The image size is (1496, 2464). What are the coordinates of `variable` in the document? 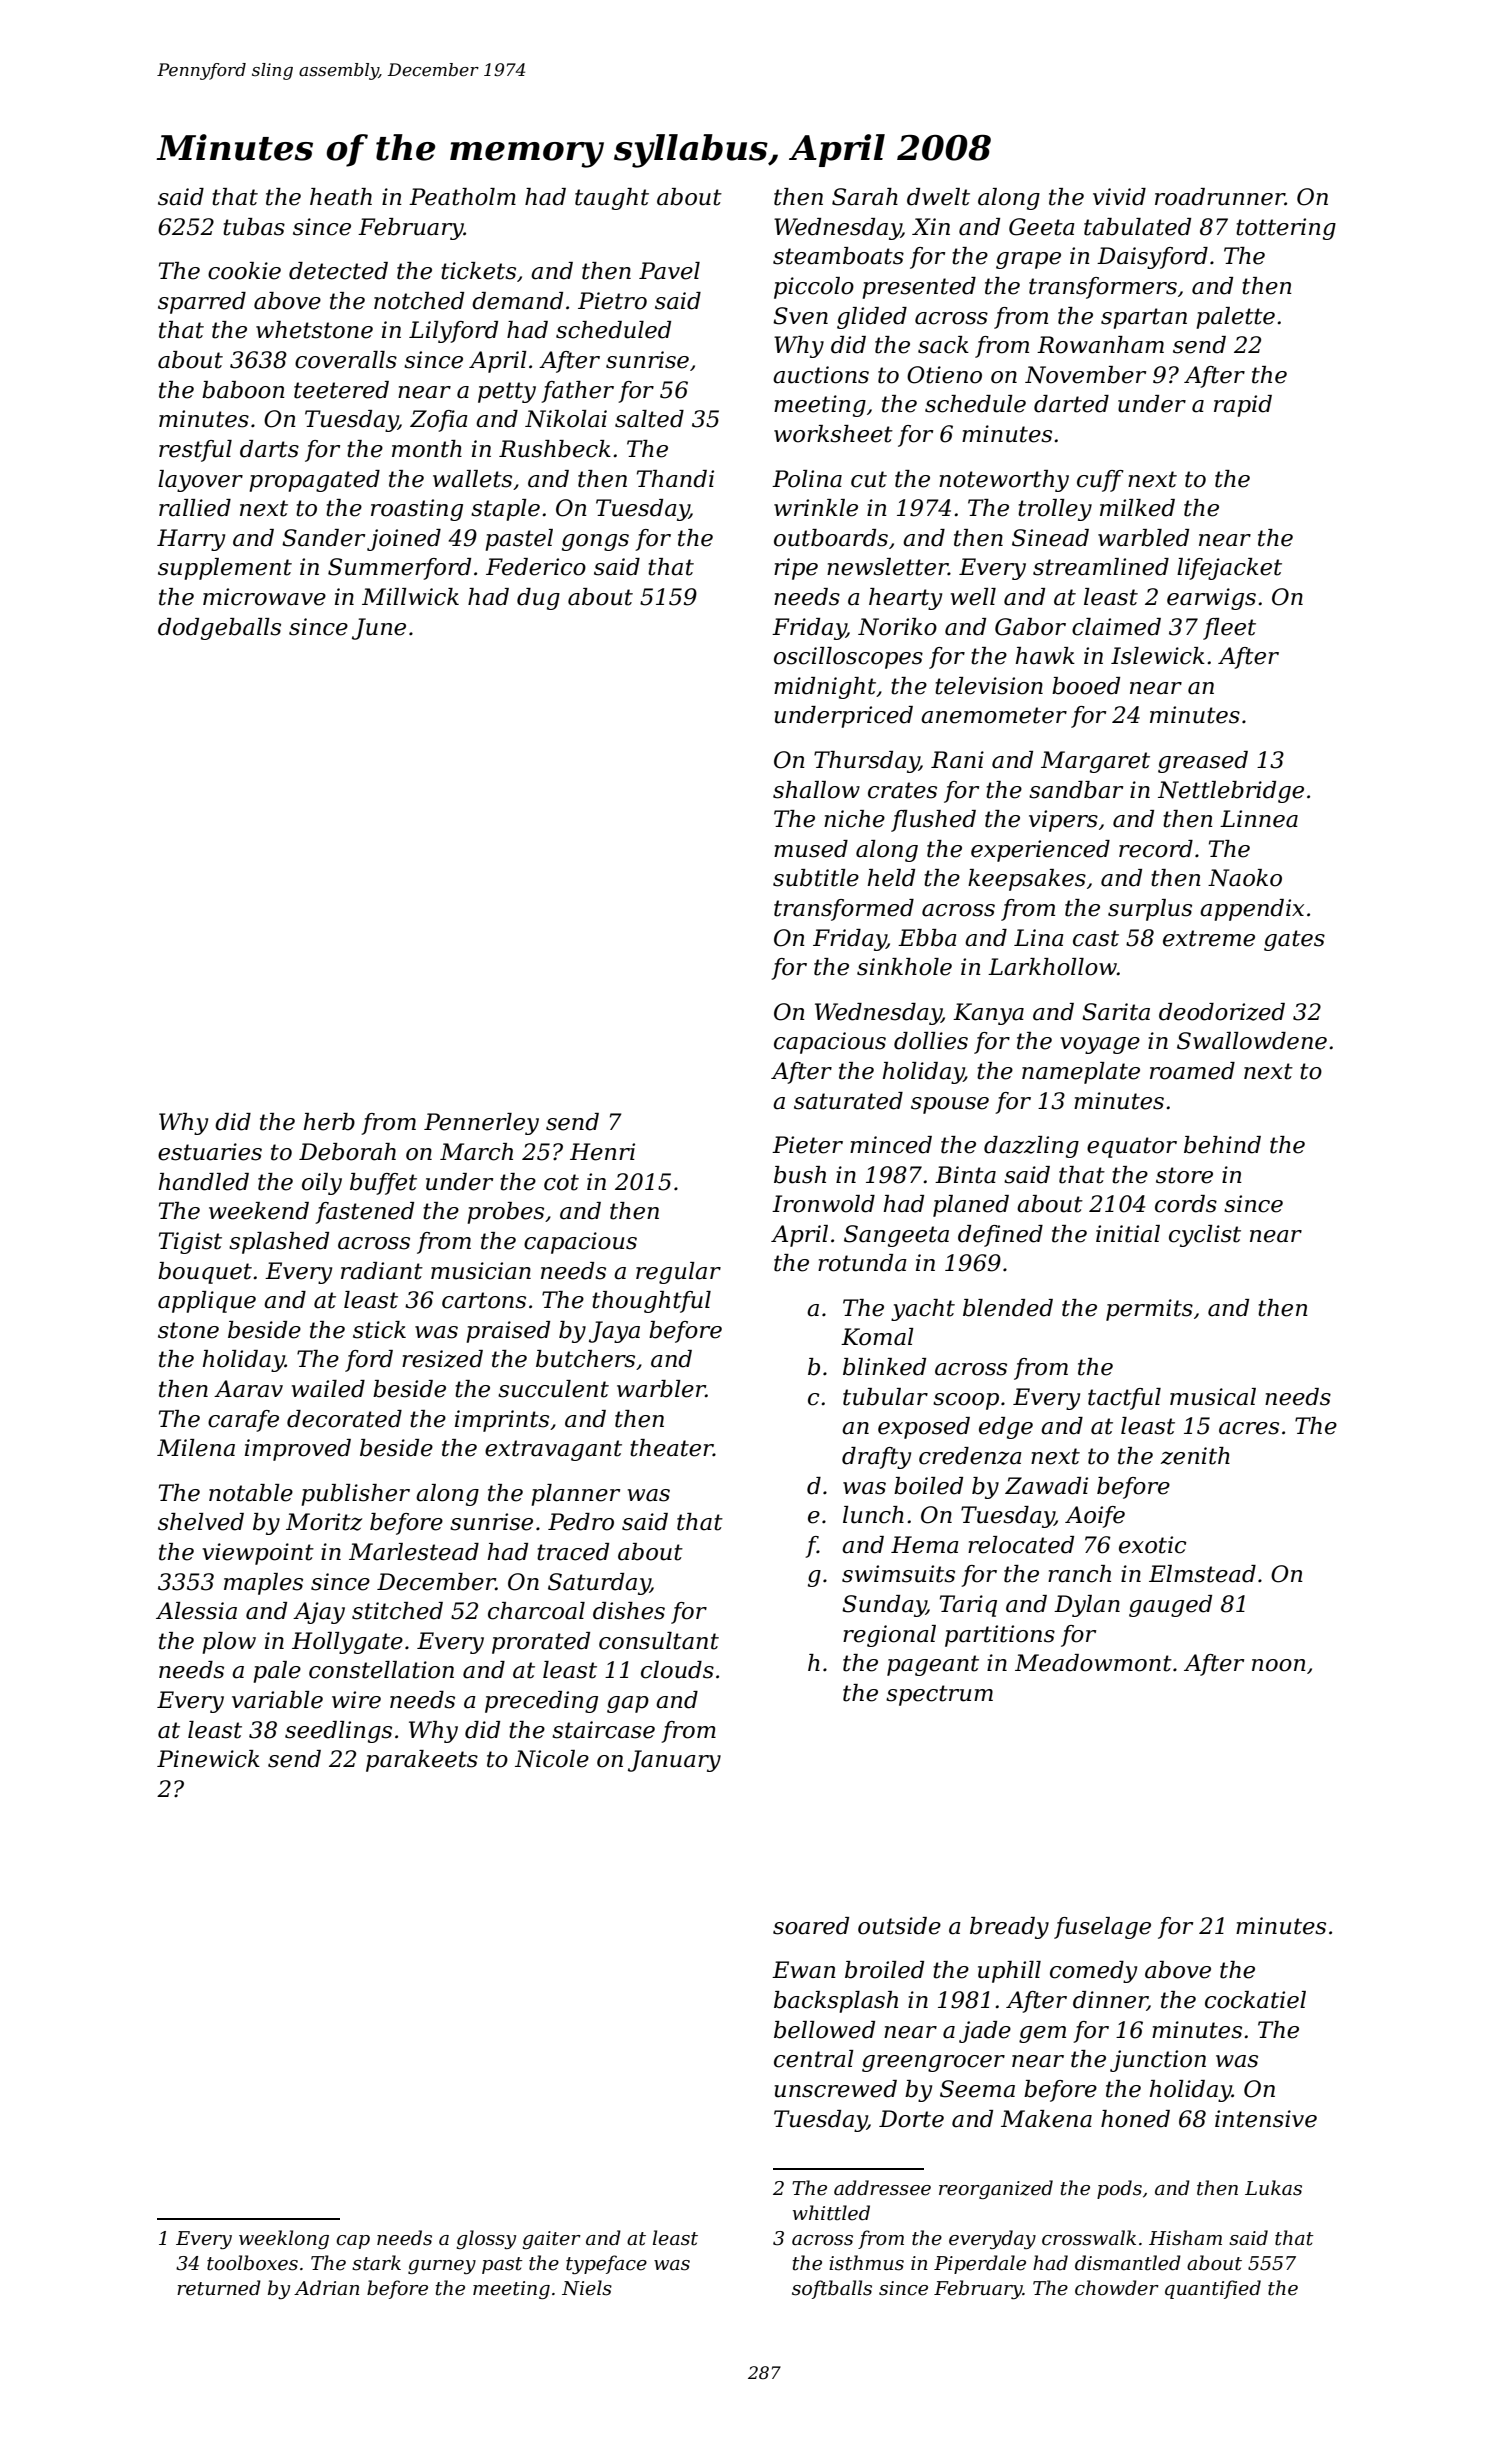 It's located at (277, 1700).
